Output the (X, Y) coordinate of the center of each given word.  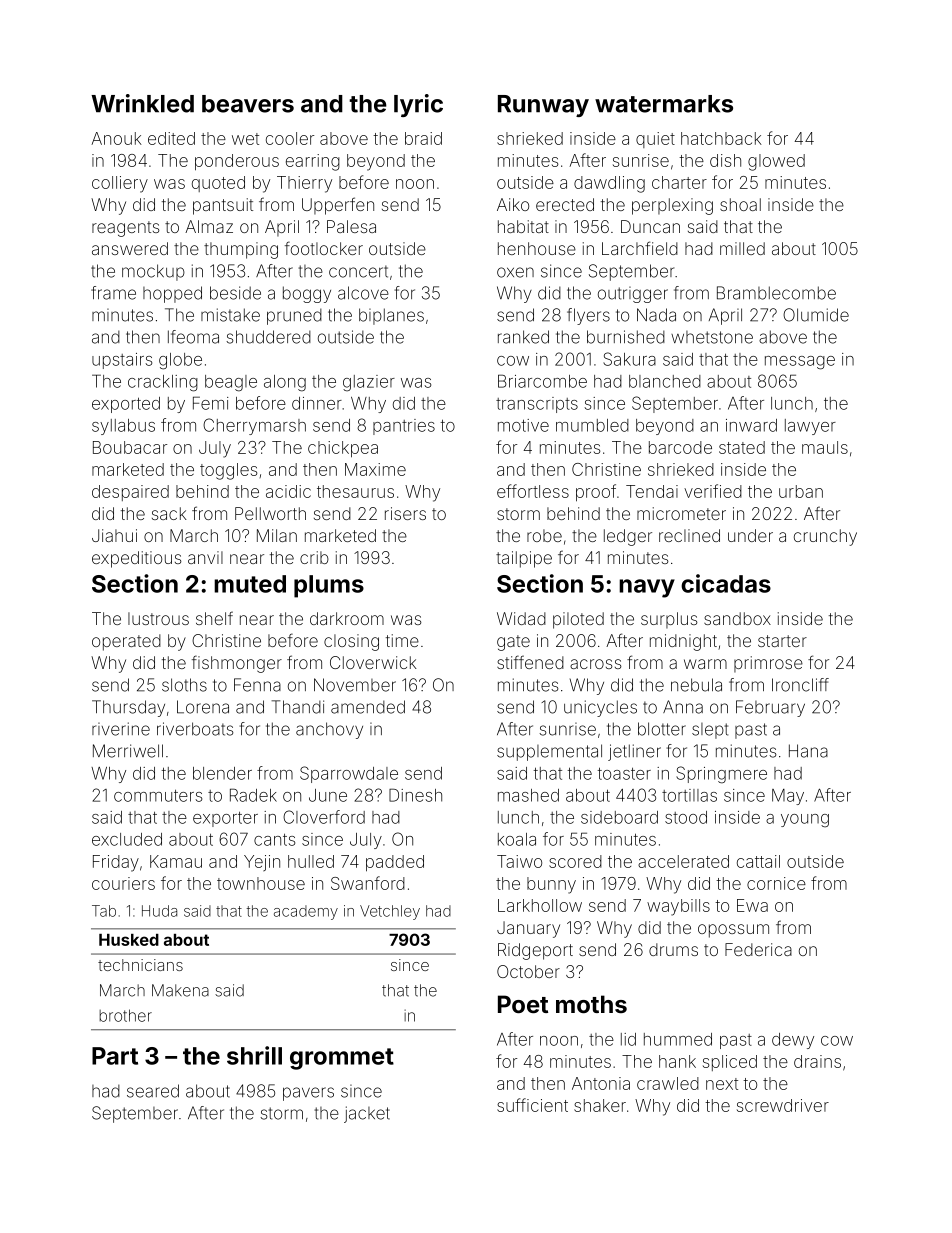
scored (575, 861)
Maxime (375, 469)
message (800, 363)
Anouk (116, 138)
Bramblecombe (776, 293)
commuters (158, 796)
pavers (308, 1094)
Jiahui (114, 535)
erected (565, 204)
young (805, 821)
